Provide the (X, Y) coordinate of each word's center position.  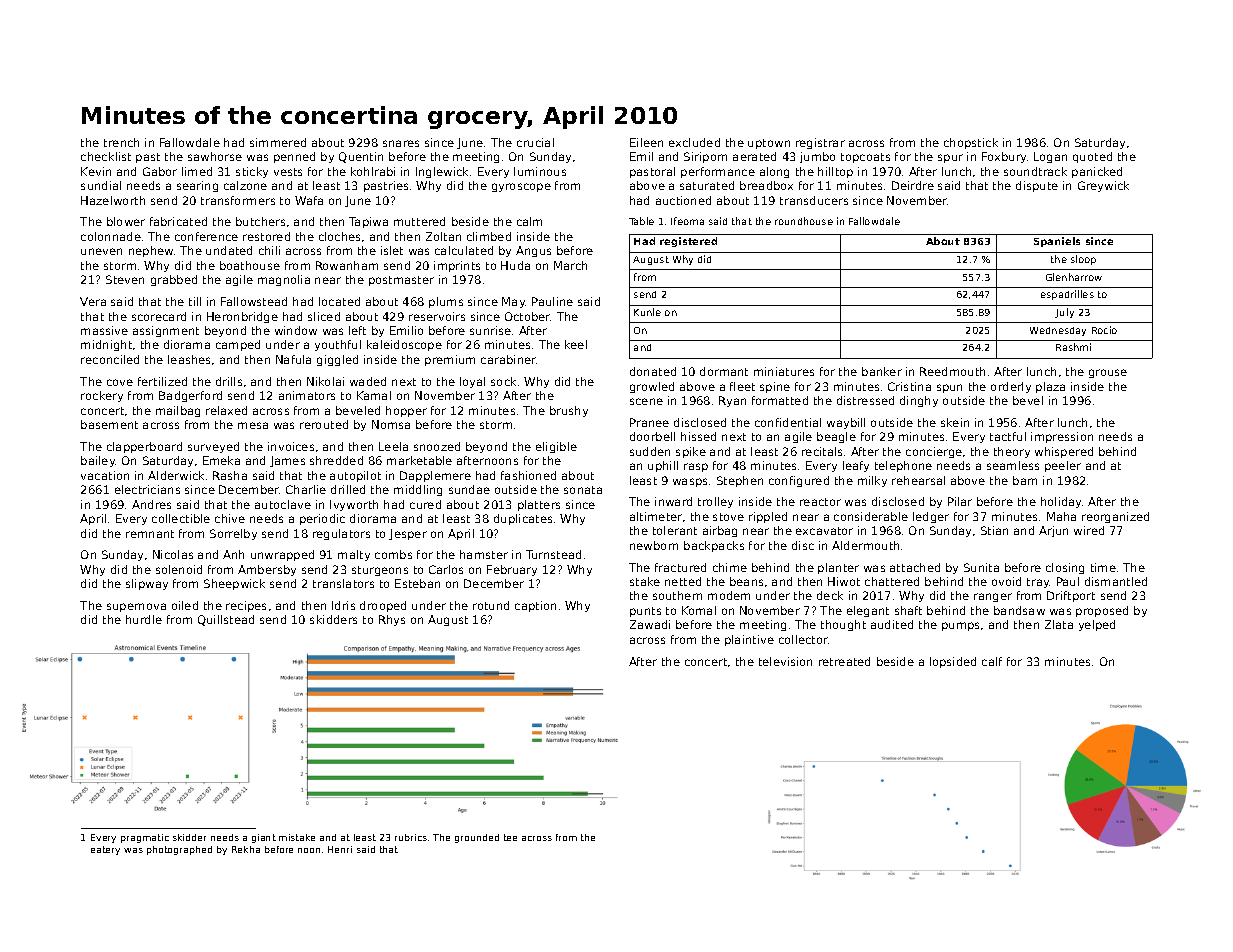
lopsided (953, 662)
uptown (769, 144)
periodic (322, 519)
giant (264, 838)
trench (121, 142)
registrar (820, 143)
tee (510, 837)
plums (446, 302)
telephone (903, 466)
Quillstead (226, 620)
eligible (556, 447)
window (296, 330)
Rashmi (1073, 347)
